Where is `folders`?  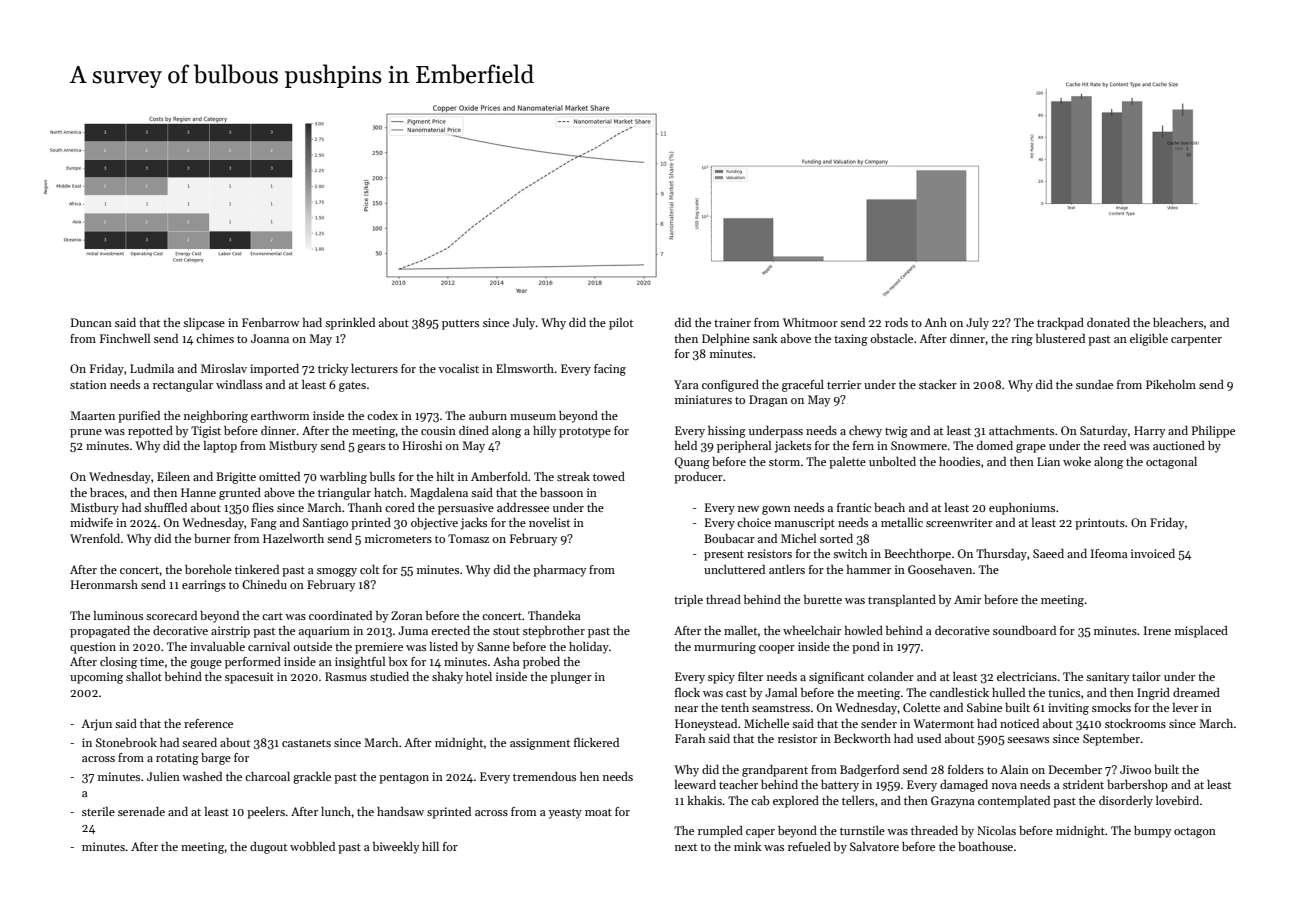 folders is located at coordinates (966, 769).
